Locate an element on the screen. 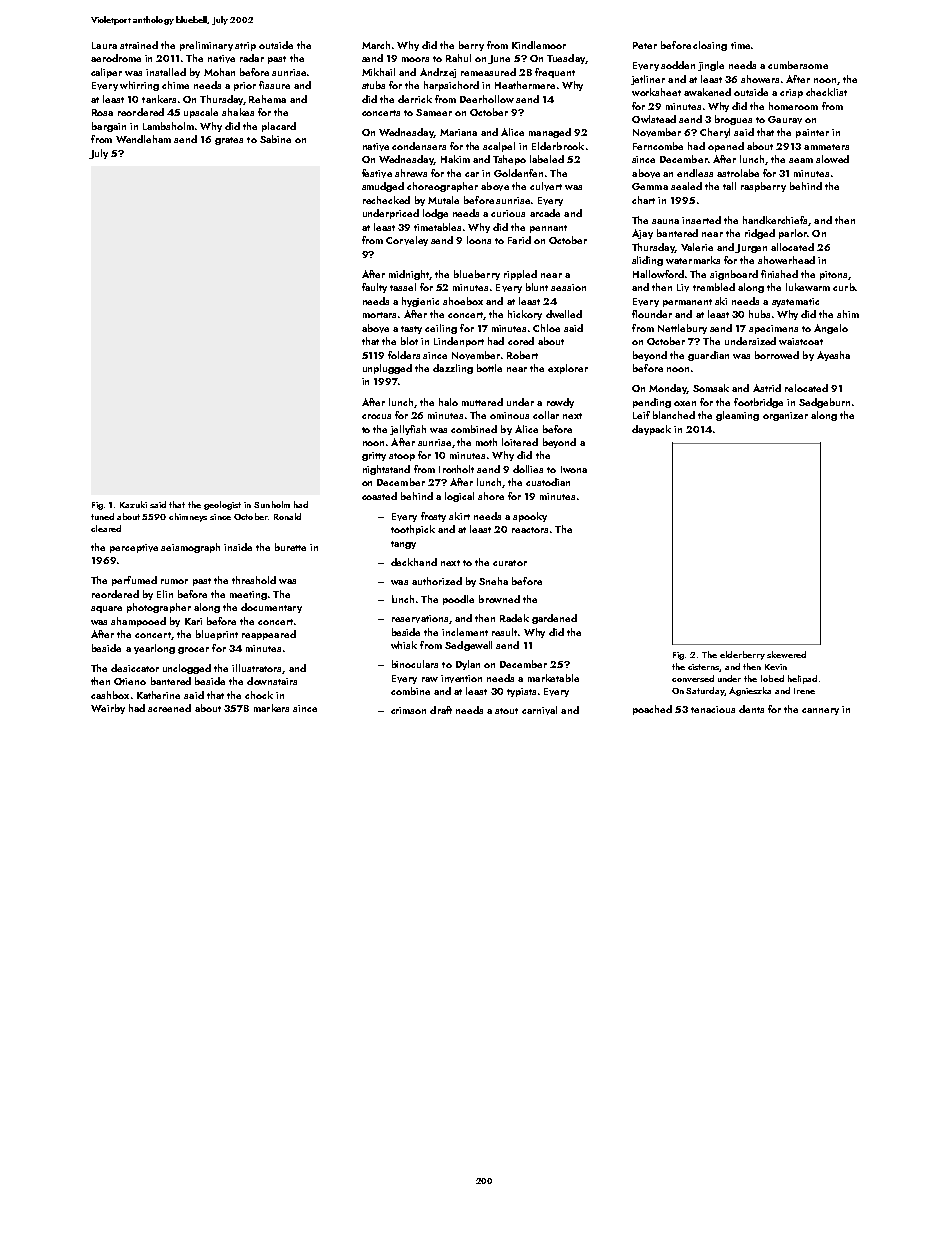  strip is located at coordinates (245, 46).
